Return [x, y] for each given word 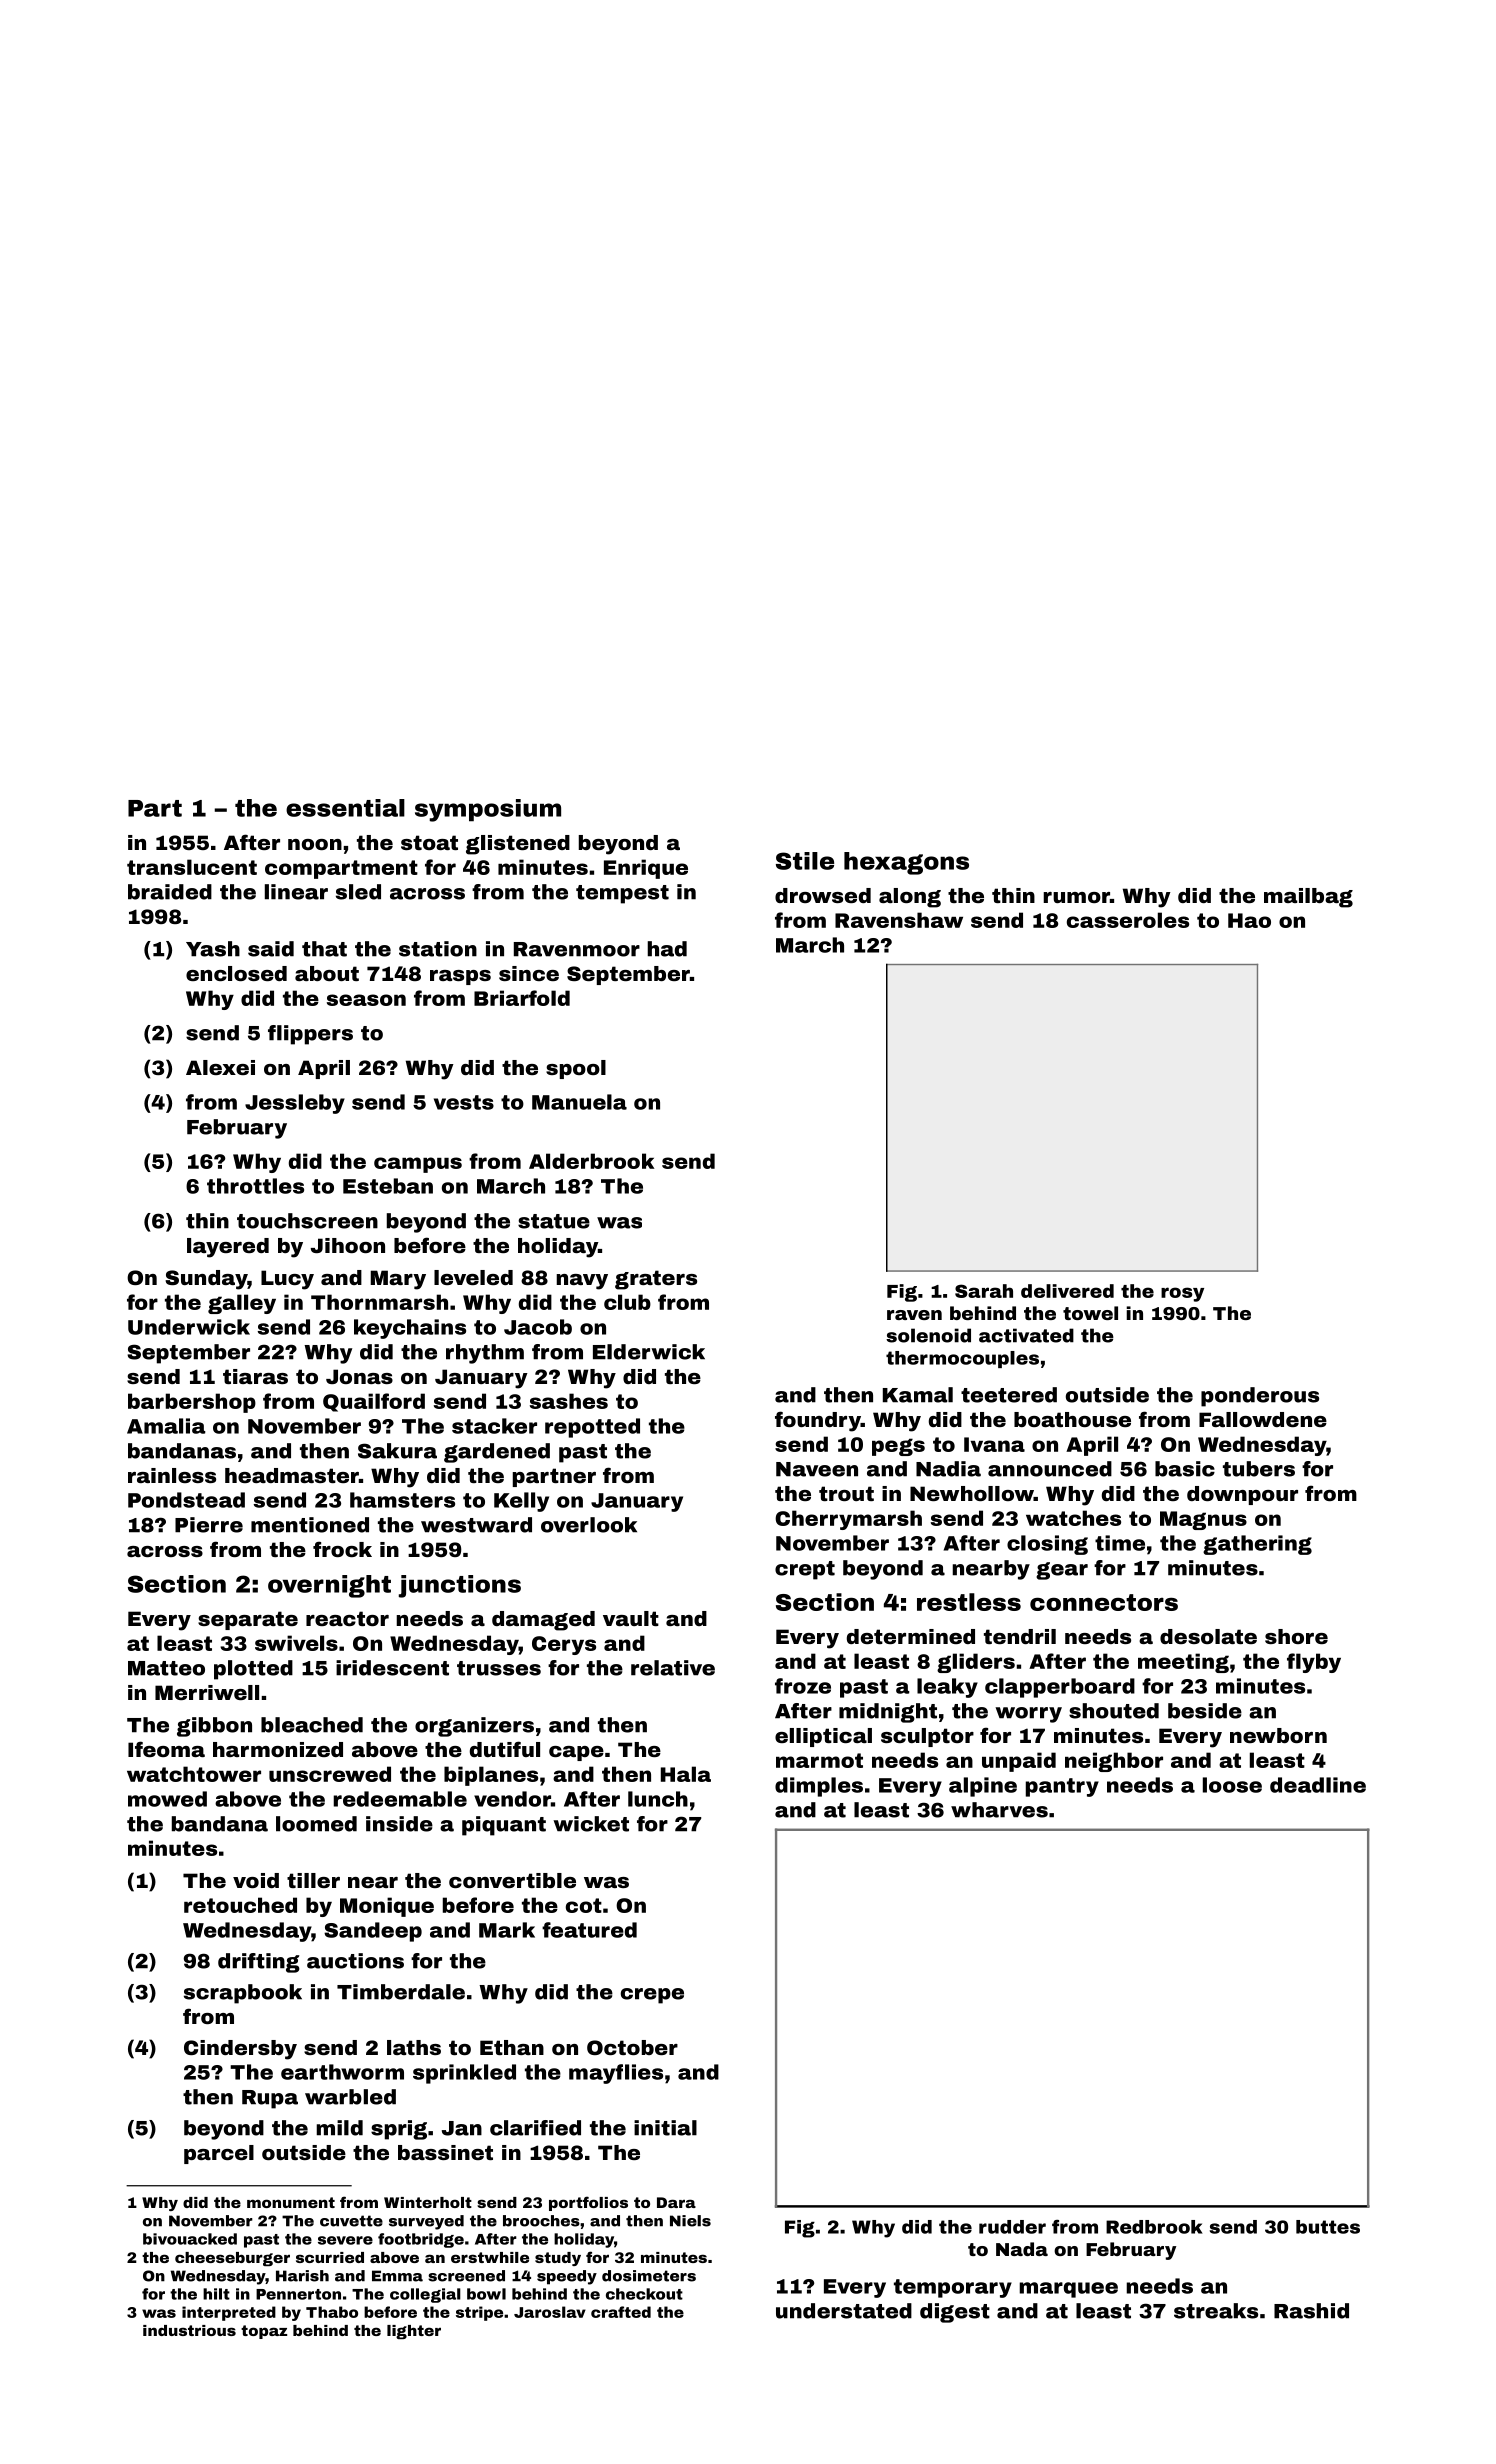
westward [476, 1525]
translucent [192, 867]
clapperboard [1060, 1688]
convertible [512, 1880]
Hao [1249, 920]
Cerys [564, 1645]
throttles [255, 1186]
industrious [189, 2330]
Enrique [646, 869]
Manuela [579, 1102]
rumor [1076, 897]
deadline [1318, 1785]
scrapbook [243, 1994]
